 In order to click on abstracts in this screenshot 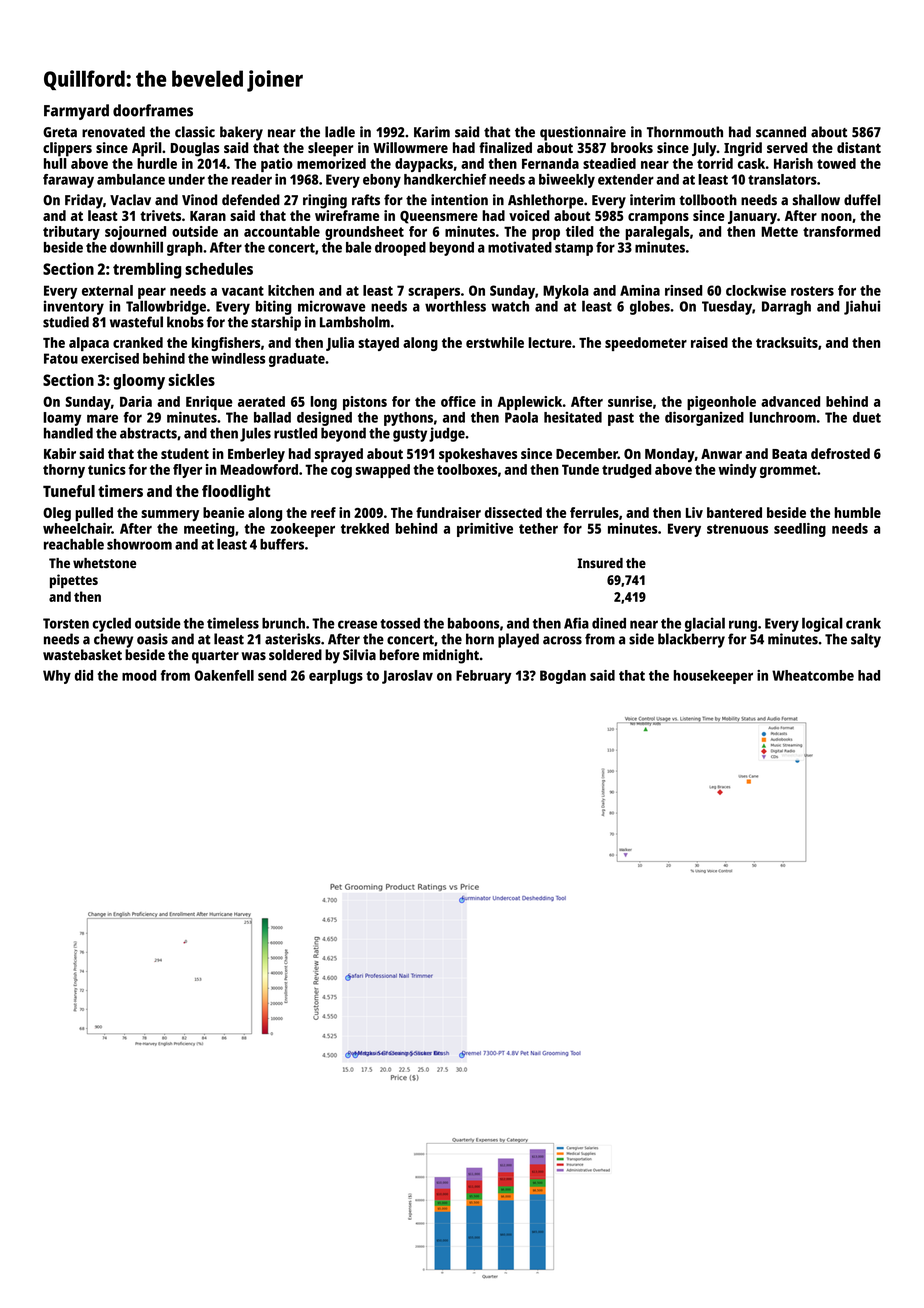, I will do `click(148, 433)`.
